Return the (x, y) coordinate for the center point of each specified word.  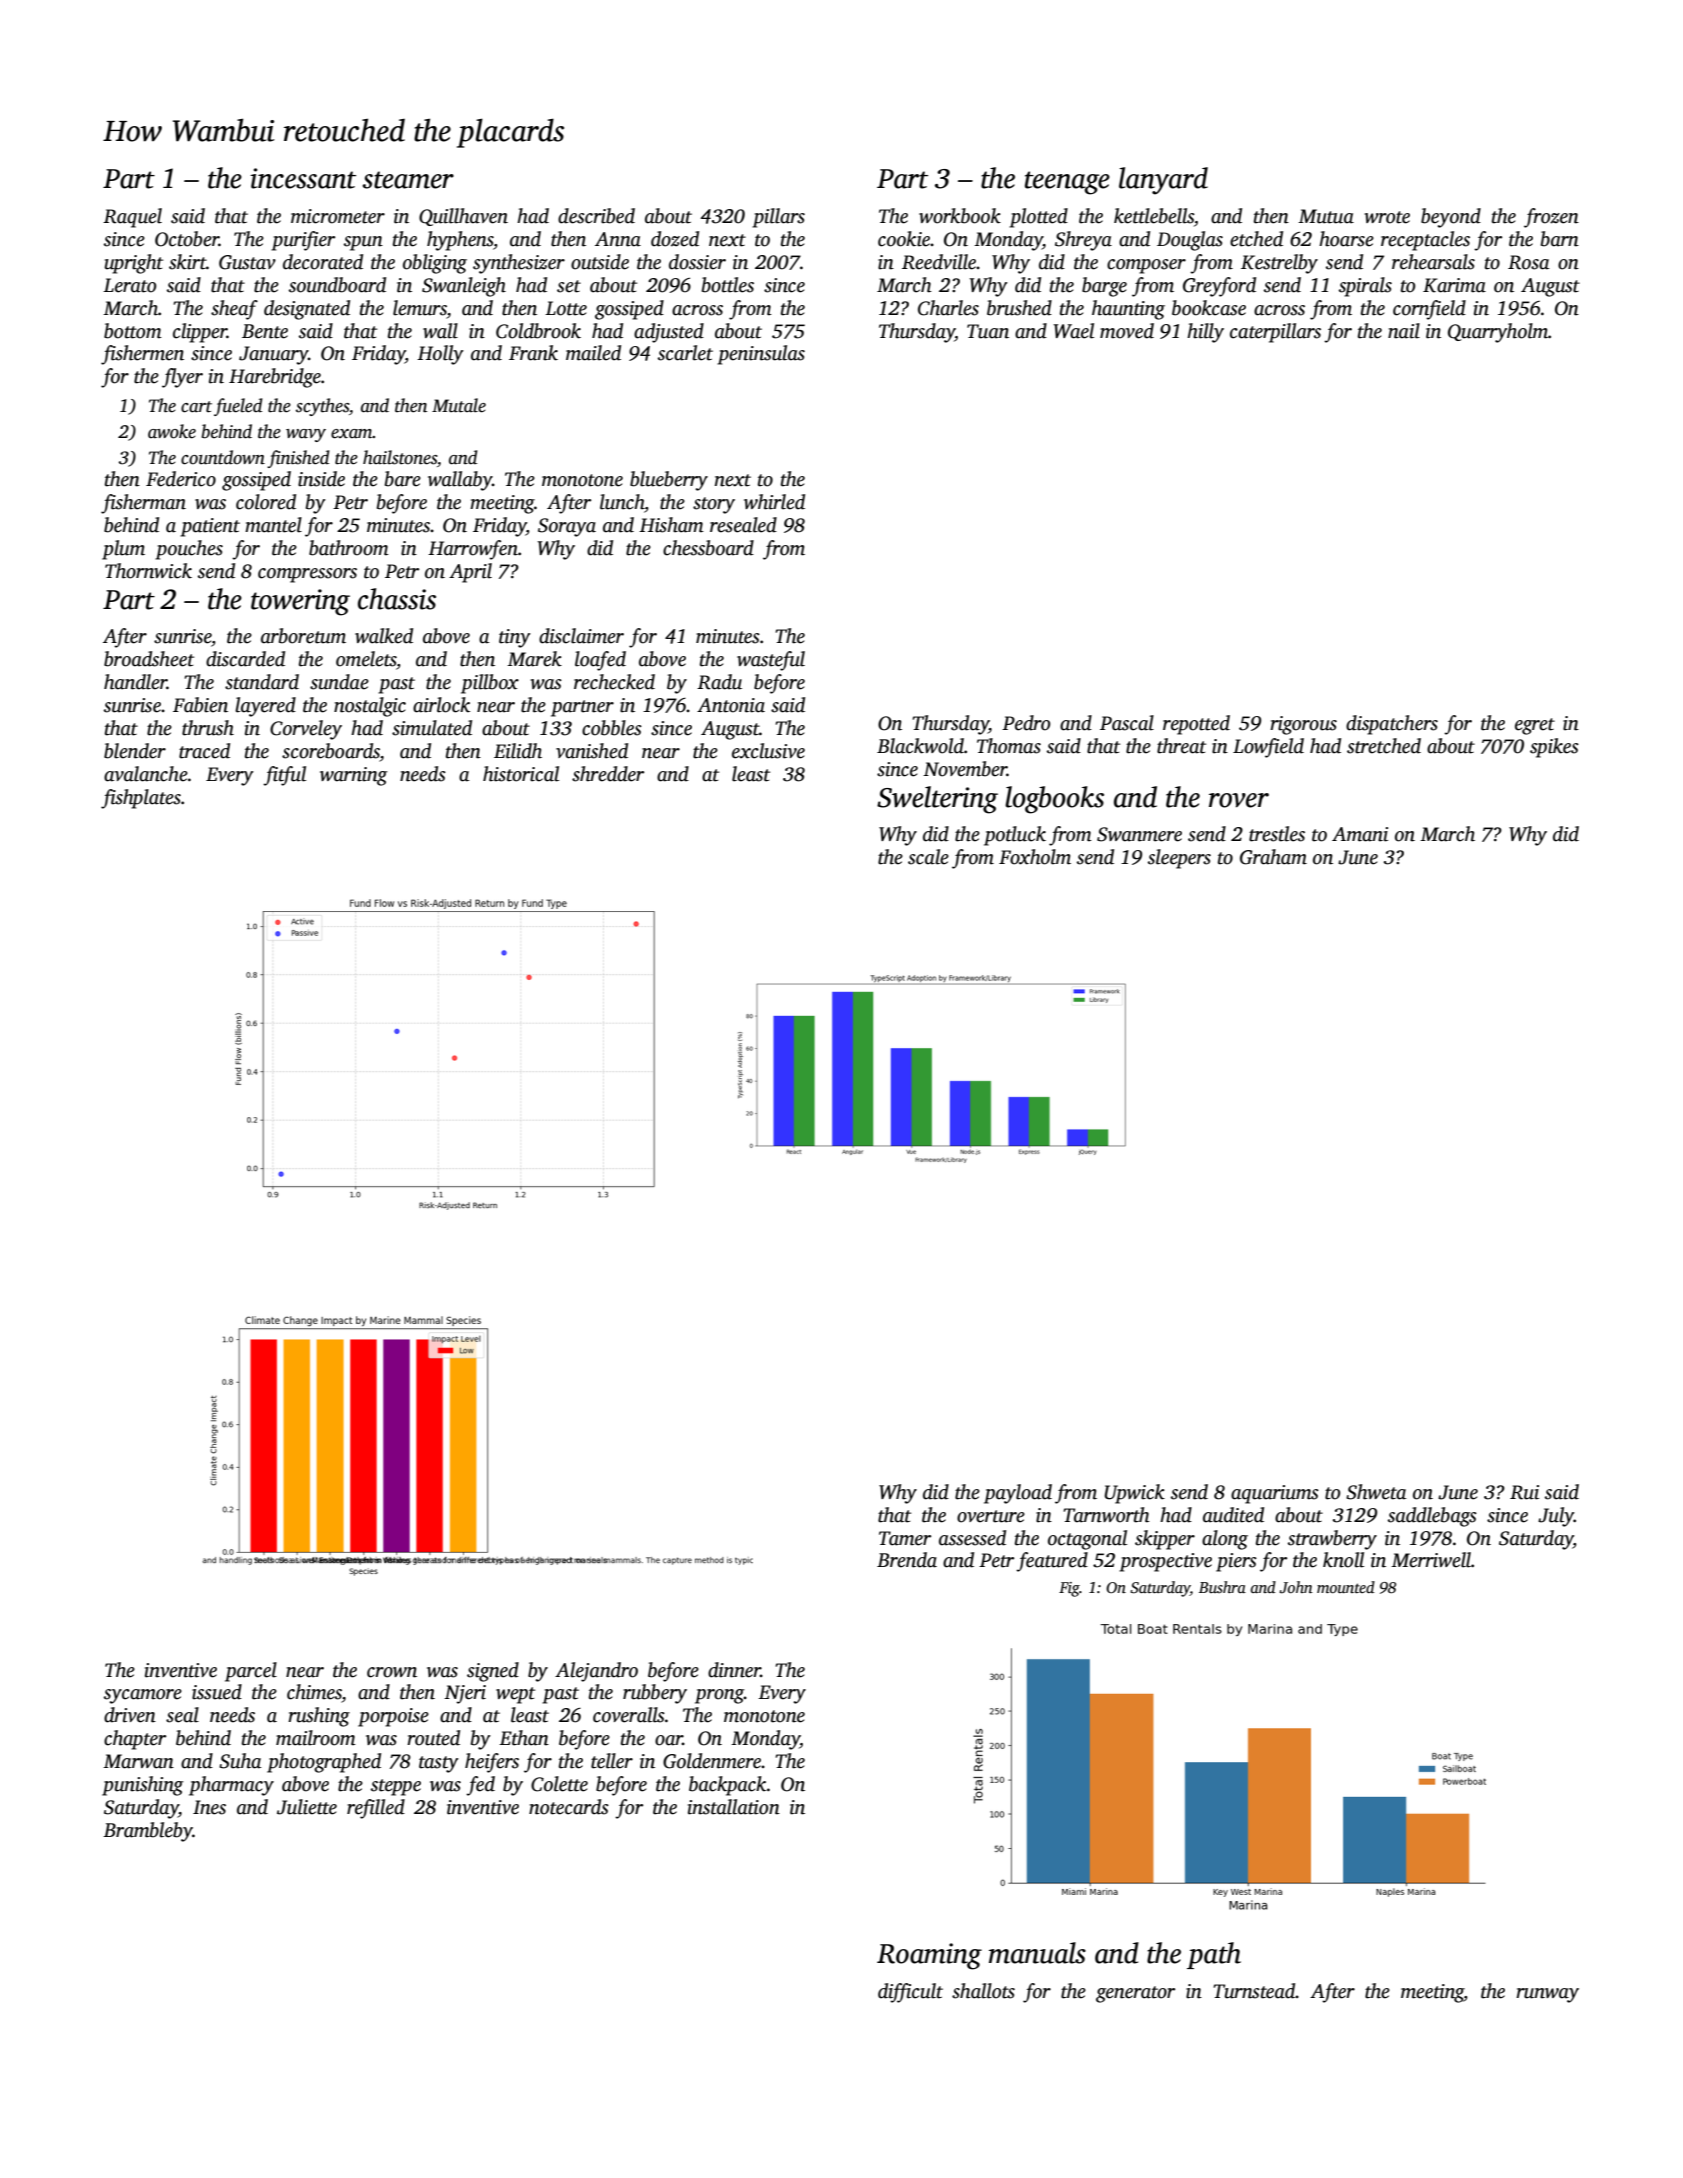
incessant (303, 178)
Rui (1524, 1492)
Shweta (1376, 1492)
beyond (1451, 218)
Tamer (905, 1538)
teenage (1067, 183)
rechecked (614, 682)
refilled (376, 1809)
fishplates (141, 799)
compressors (307, 575)
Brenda (907, 1560)
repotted (1196, 725)
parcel (251, 1672)
